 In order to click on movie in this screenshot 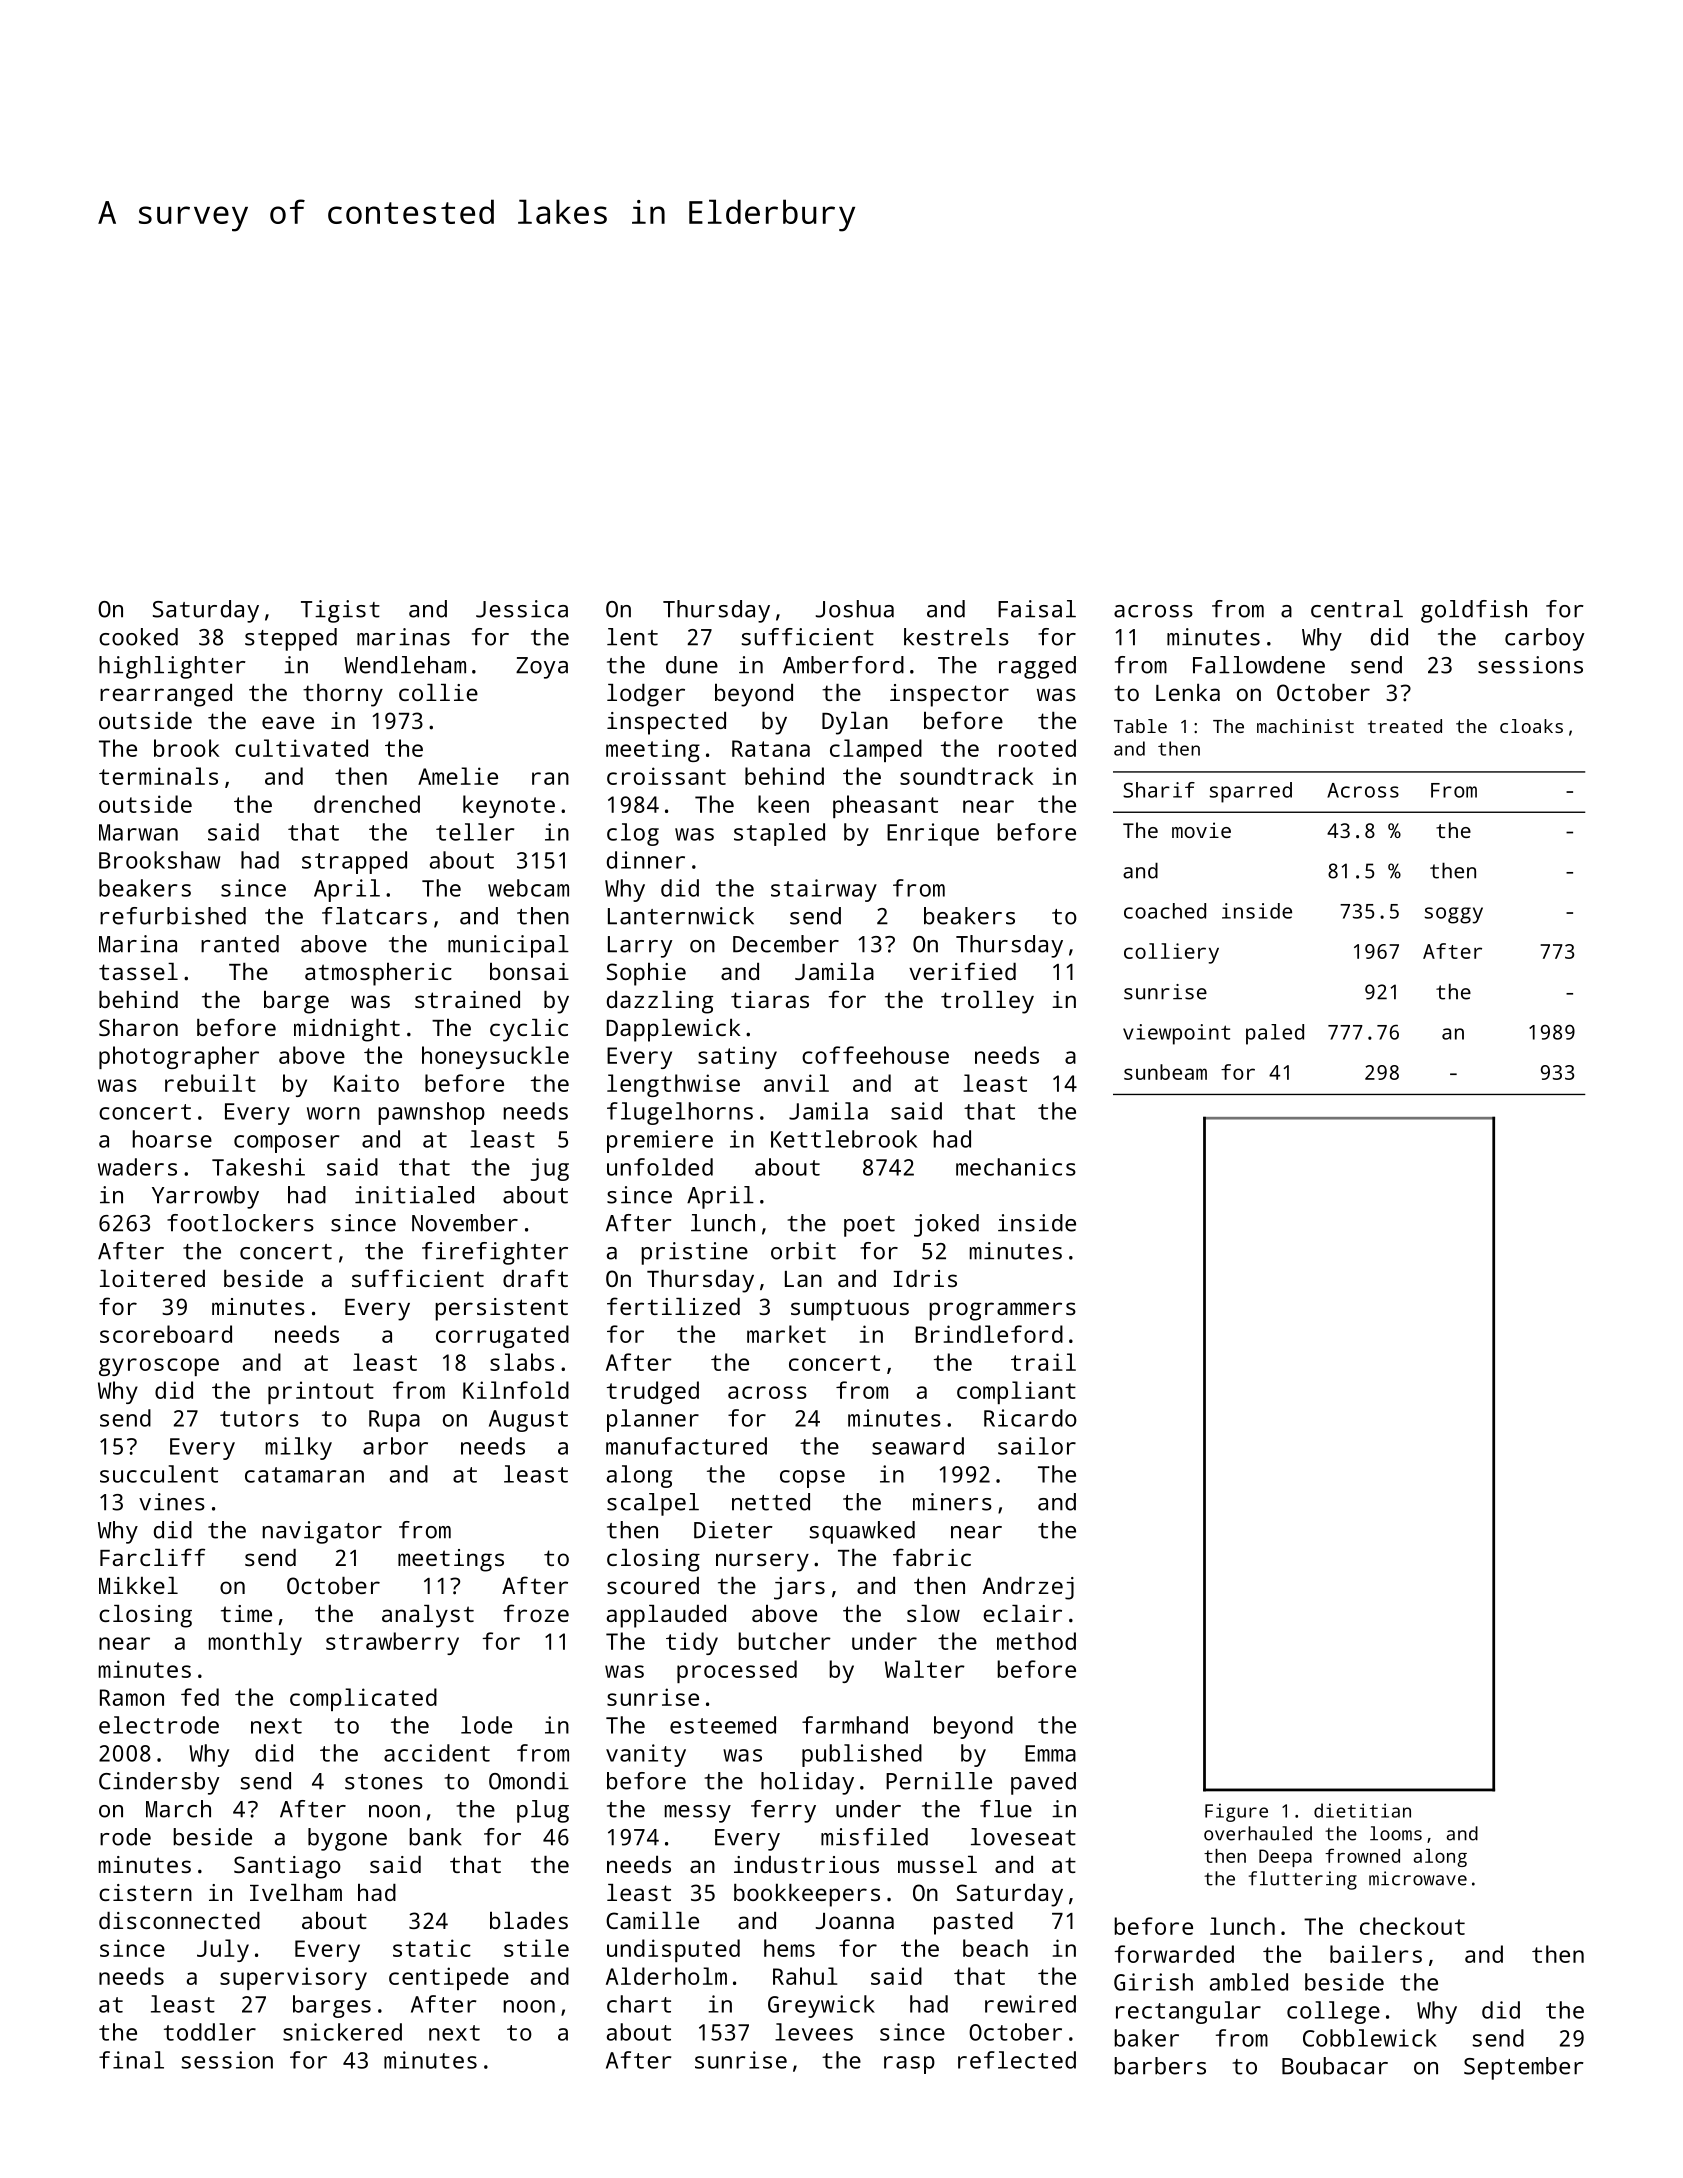, I will do `click(1201, 830)`.
